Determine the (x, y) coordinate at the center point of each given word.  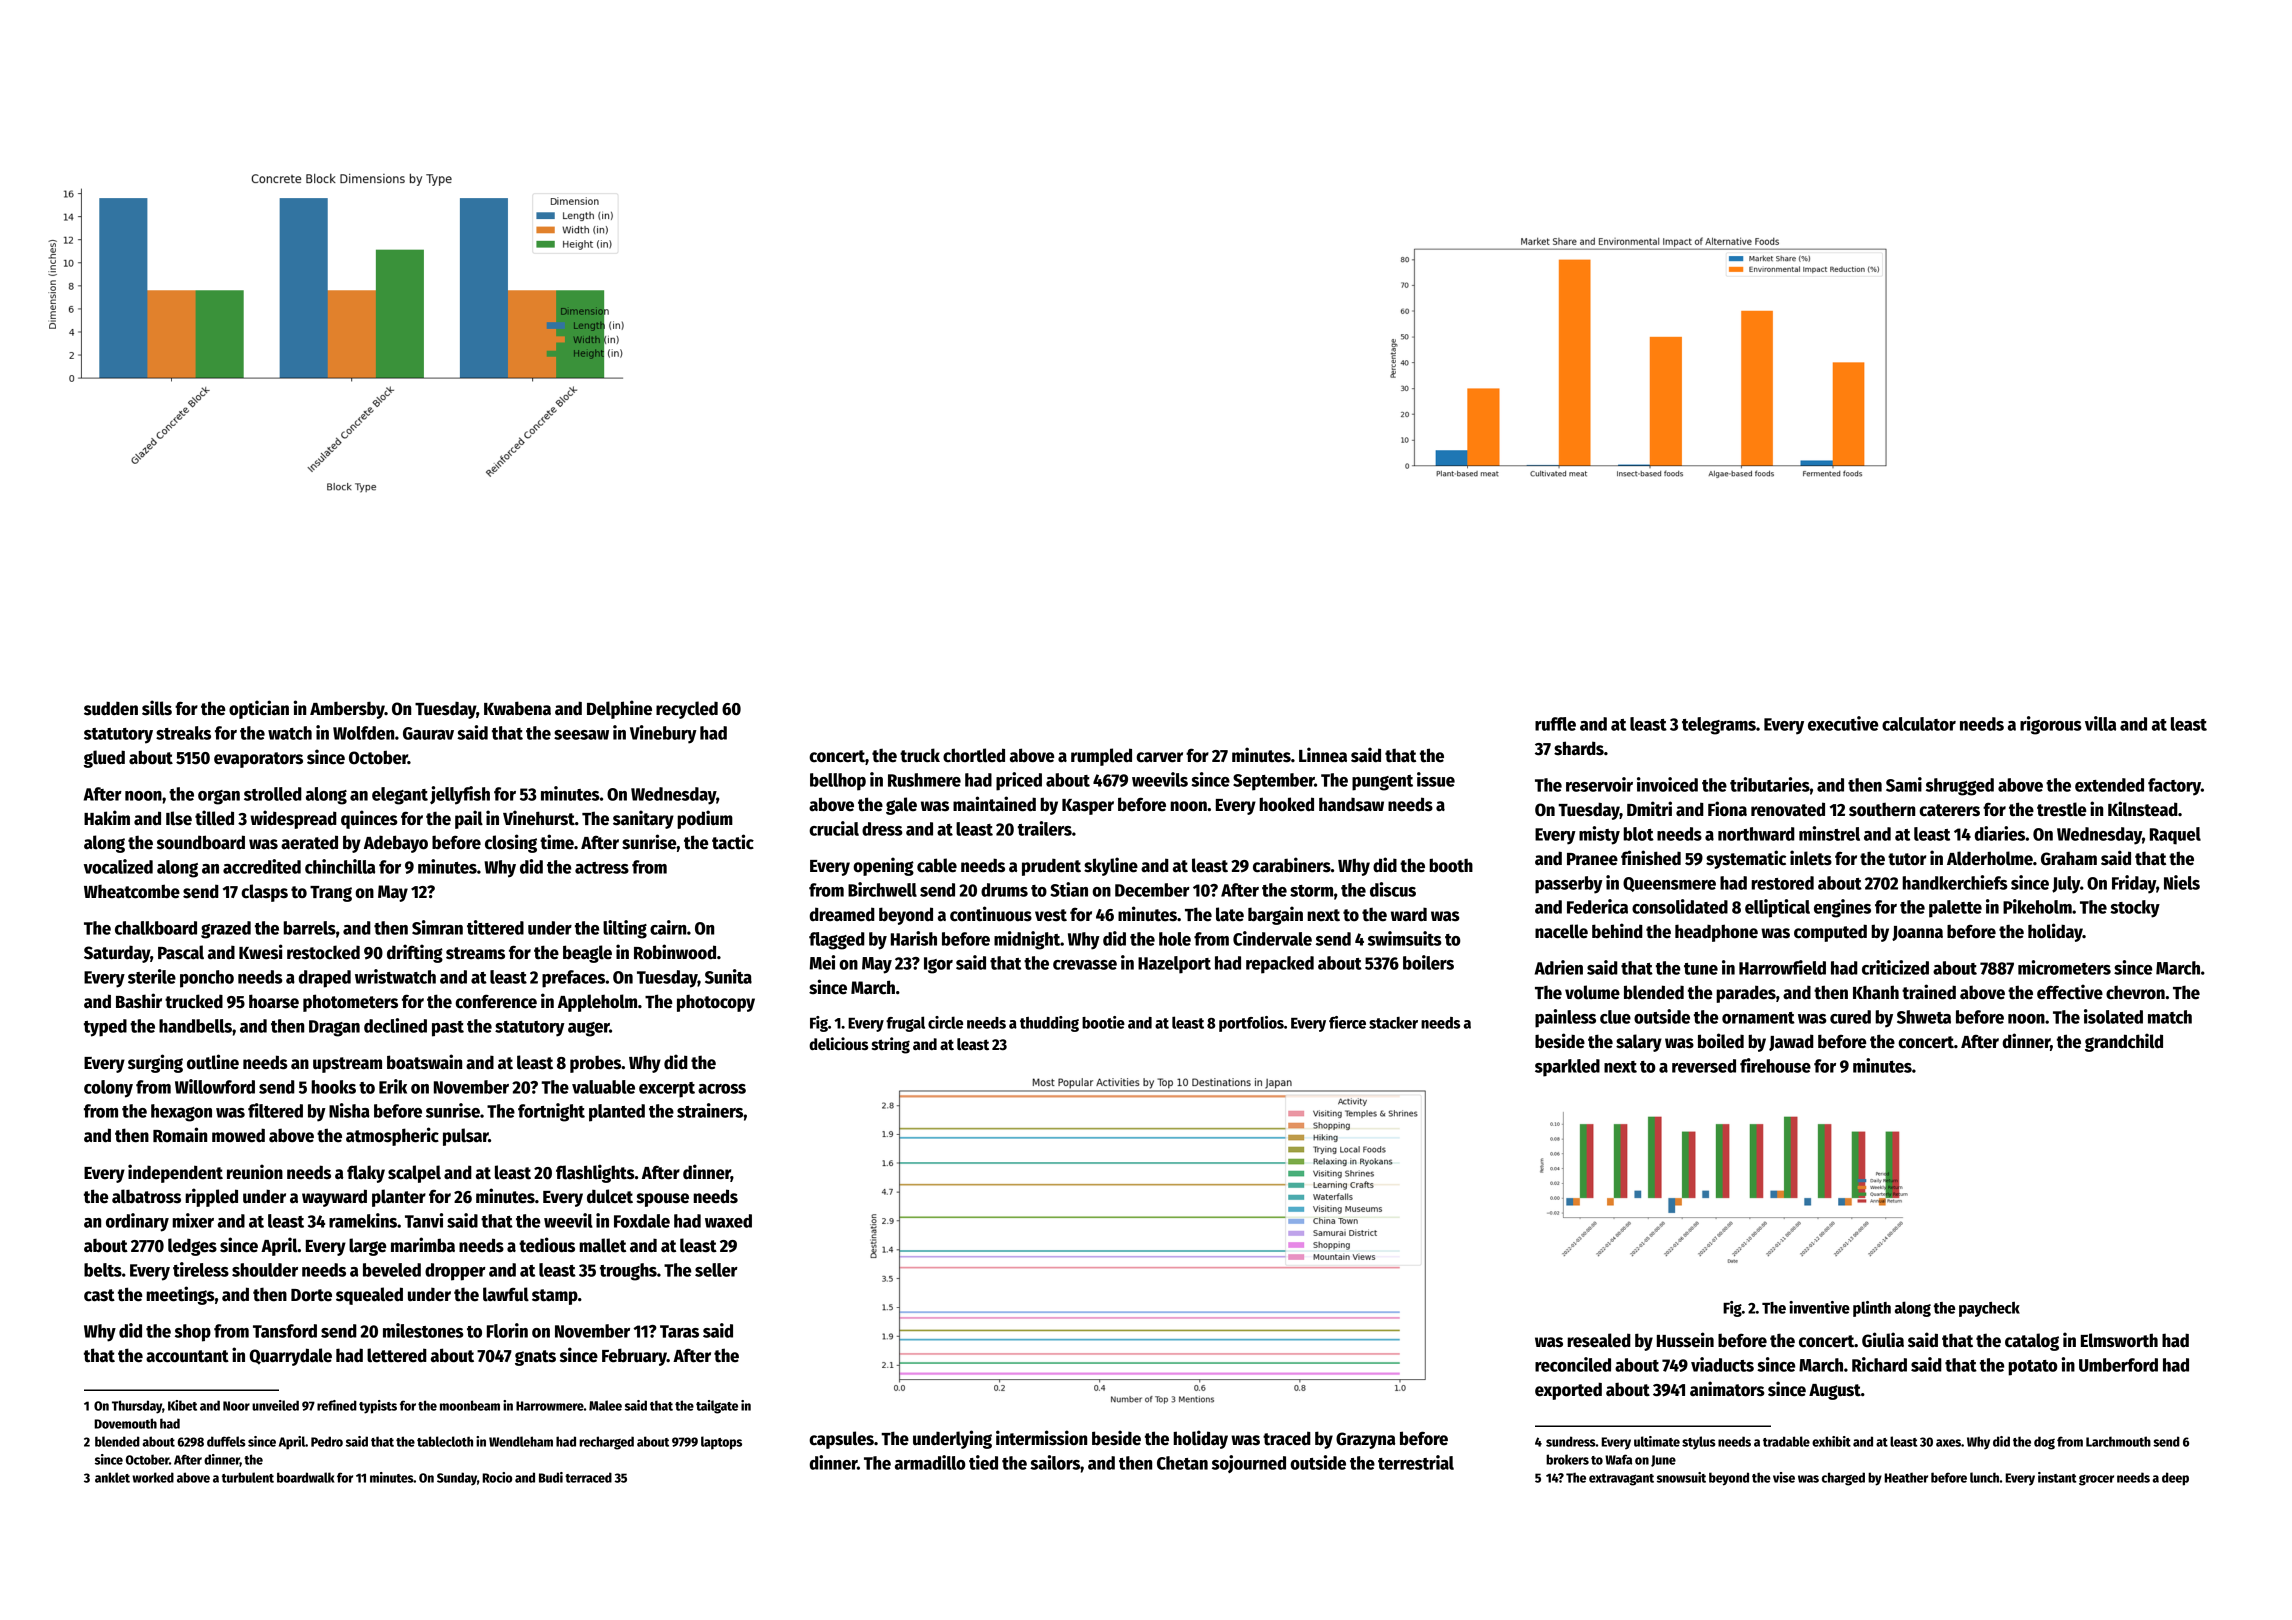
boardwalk (306, 1477)
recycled (687, 710)
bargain (1275, 915)
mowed (238, 1135)
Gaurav (428, 733)
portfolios (1251, 1024)
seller (716, 1270)
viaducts (1722, 1364)
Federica (1597, 906)
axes (1948, 1443)
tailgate (717, 1407)
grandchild (2124, 1042)
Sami (1904, 784)
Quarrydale (290, 1357)
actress (602, 868)
